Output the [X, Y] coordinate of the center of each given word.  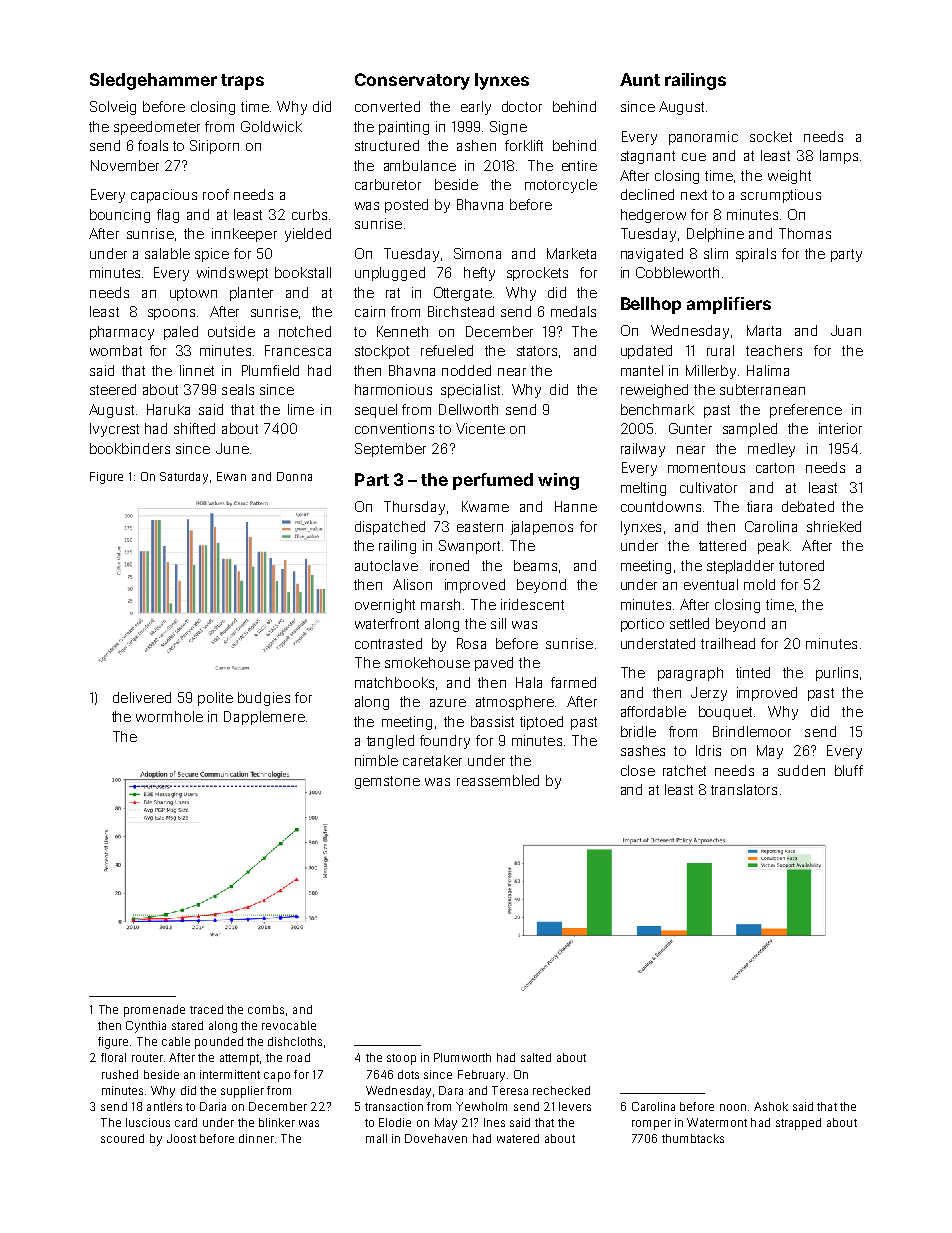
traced [206, 1009]
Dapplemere [264, 718]
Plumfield [270, 370]
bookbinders [130, 448]
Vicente [480, 428]
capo [277, 1077]
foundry [445, 742]
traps [242, 82]
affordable [653, 711]
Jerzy [709, 694]
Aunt [640, 79]
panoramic [703, 138]
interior [840, 428]
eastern [480, 527]
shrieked [834, 526]
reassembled [498, 780]
